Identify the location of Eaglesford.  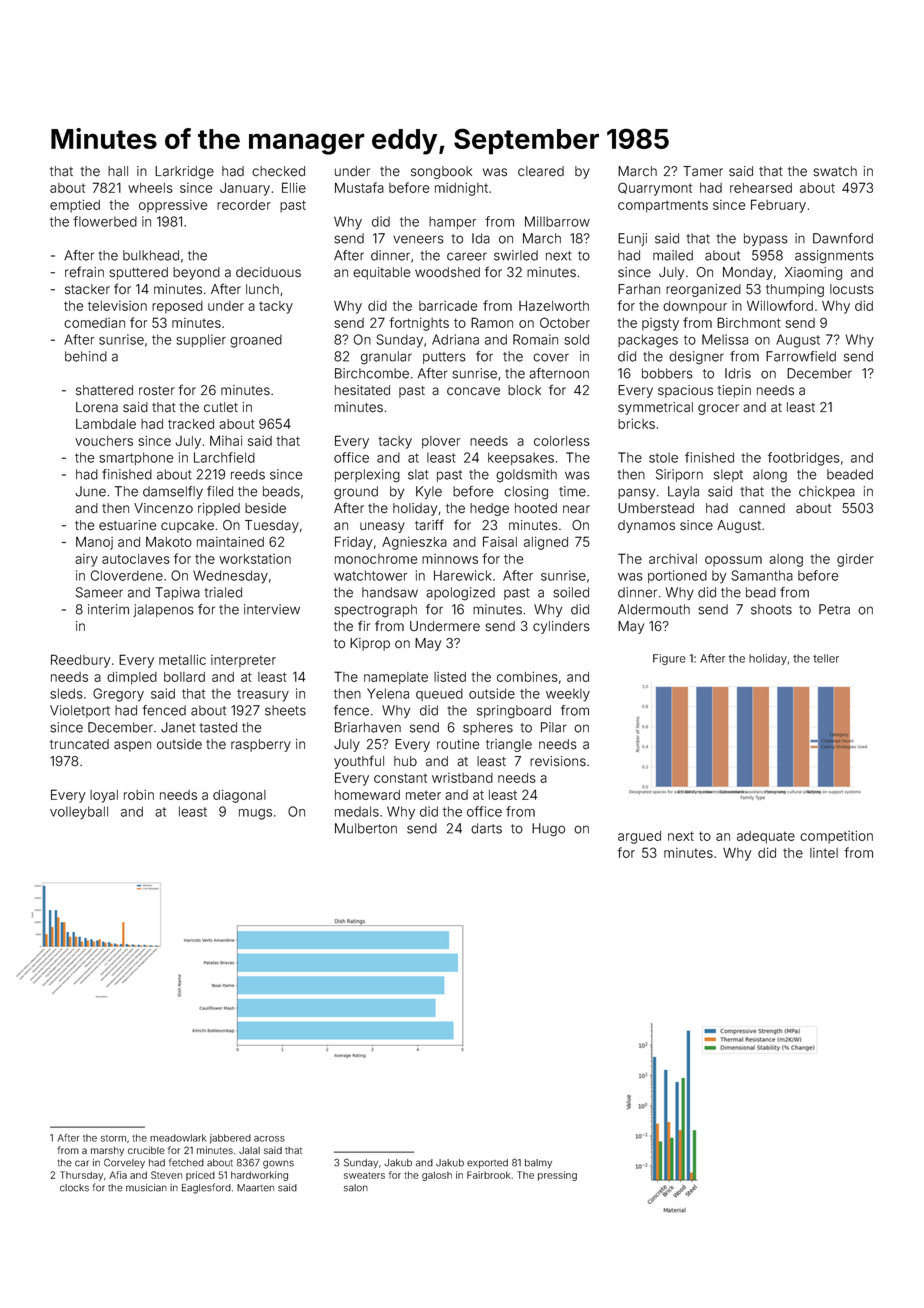
(206, 1188).
